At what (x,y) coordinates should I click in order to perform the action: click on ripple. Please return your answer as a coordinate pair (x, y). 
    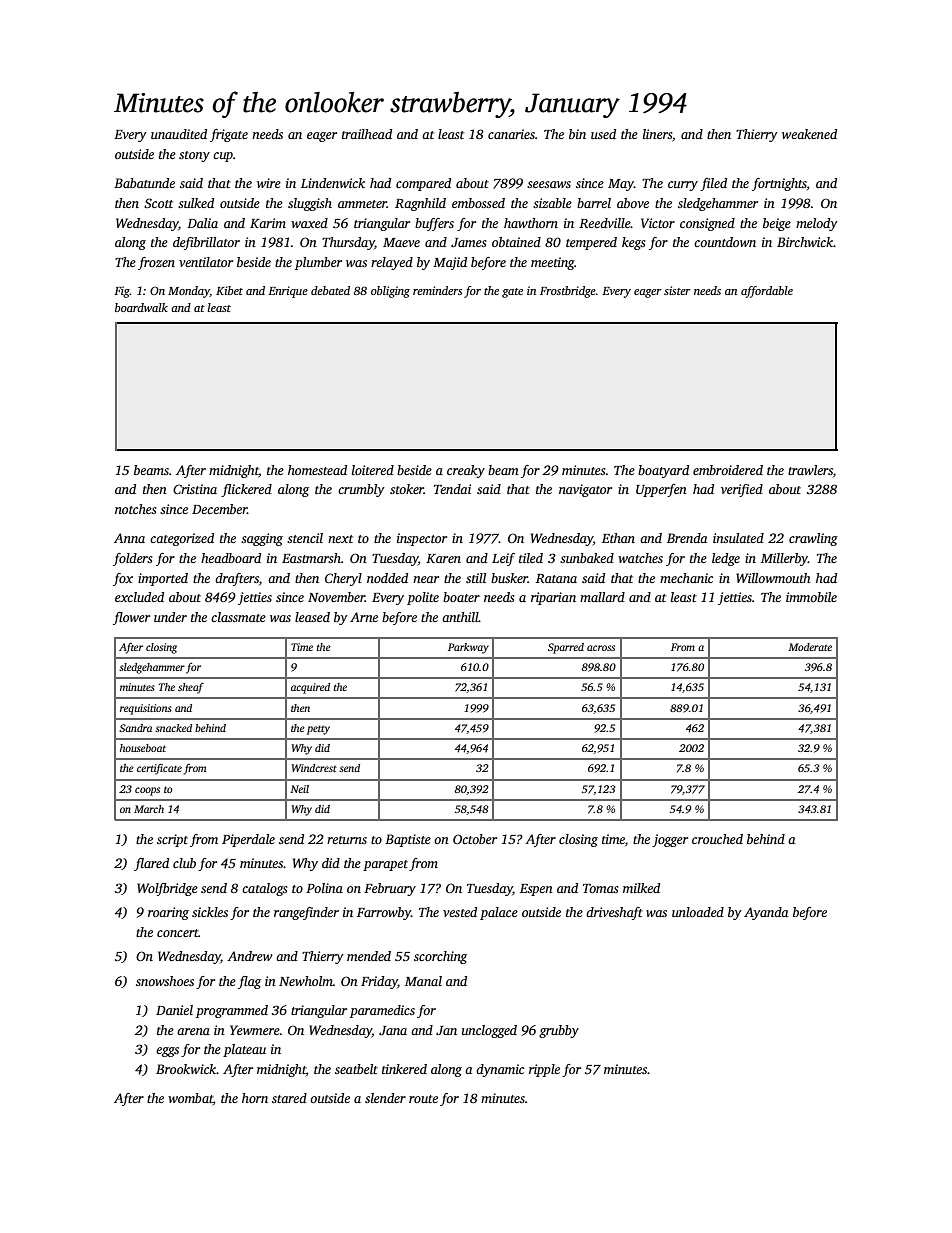
    Looking at the image, I should click on (544, 1070).
